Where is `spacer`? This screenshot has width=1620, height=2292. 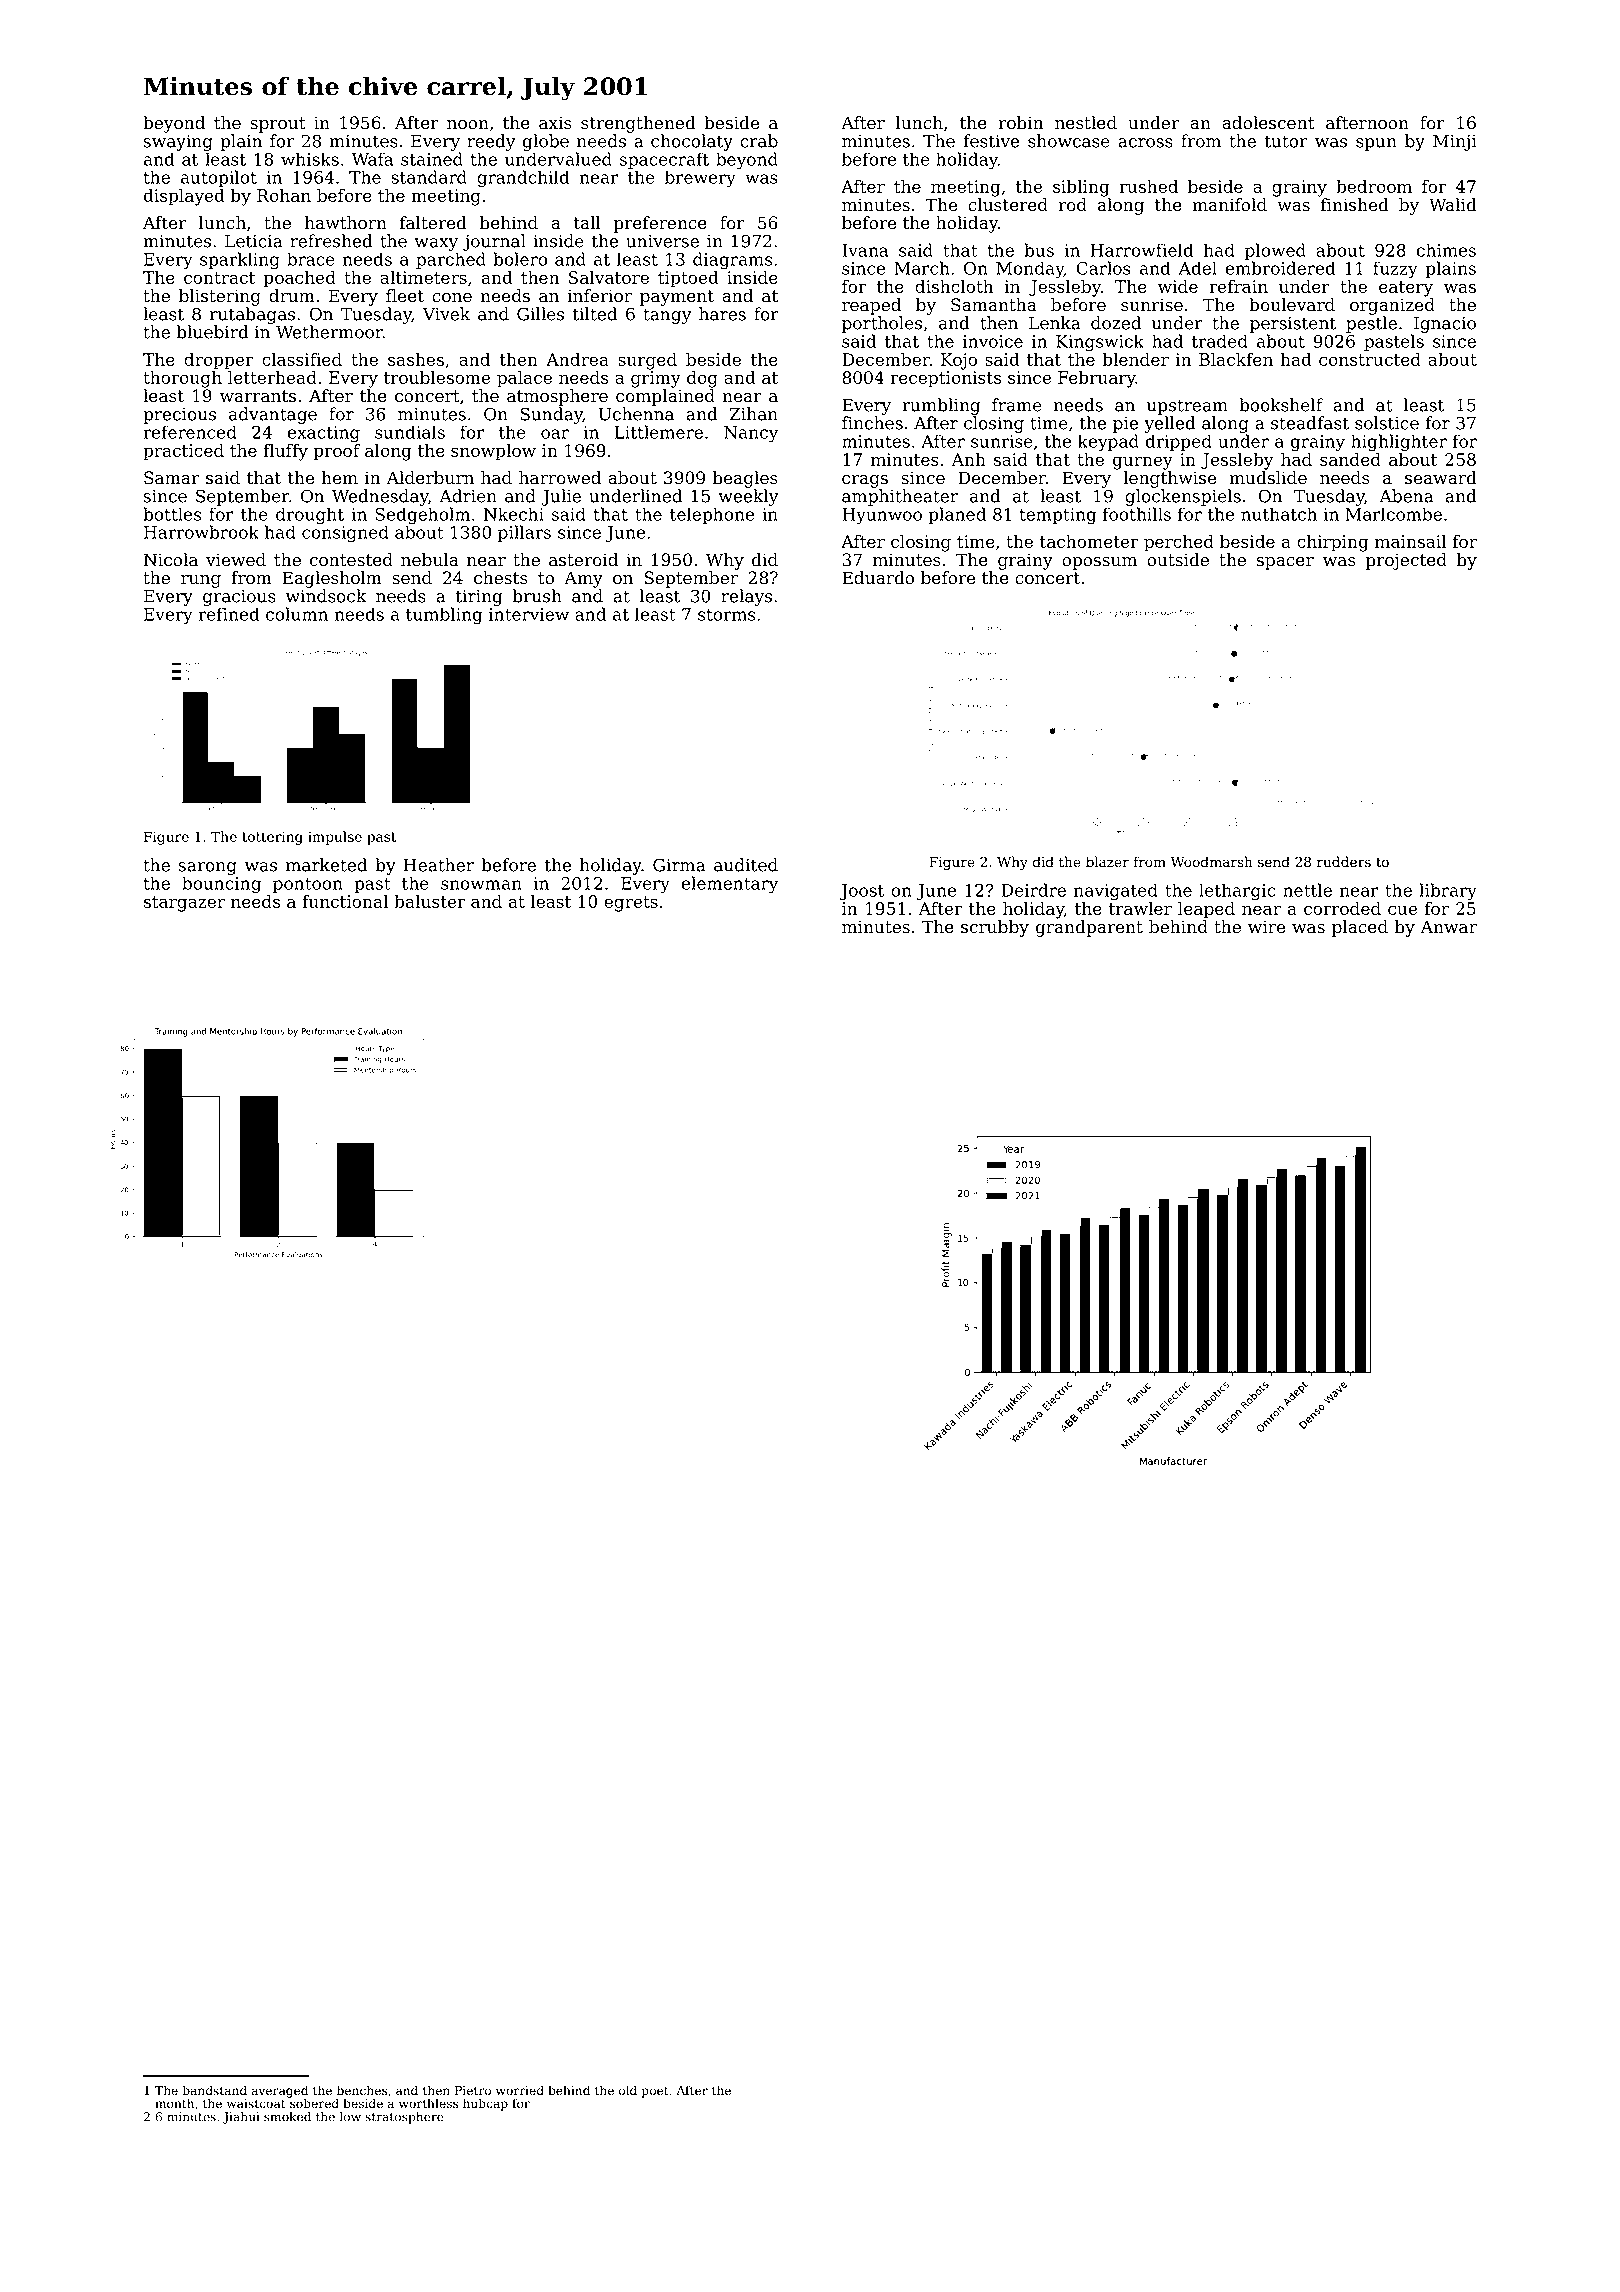 spacer is located at coordinates (1285, 563).
